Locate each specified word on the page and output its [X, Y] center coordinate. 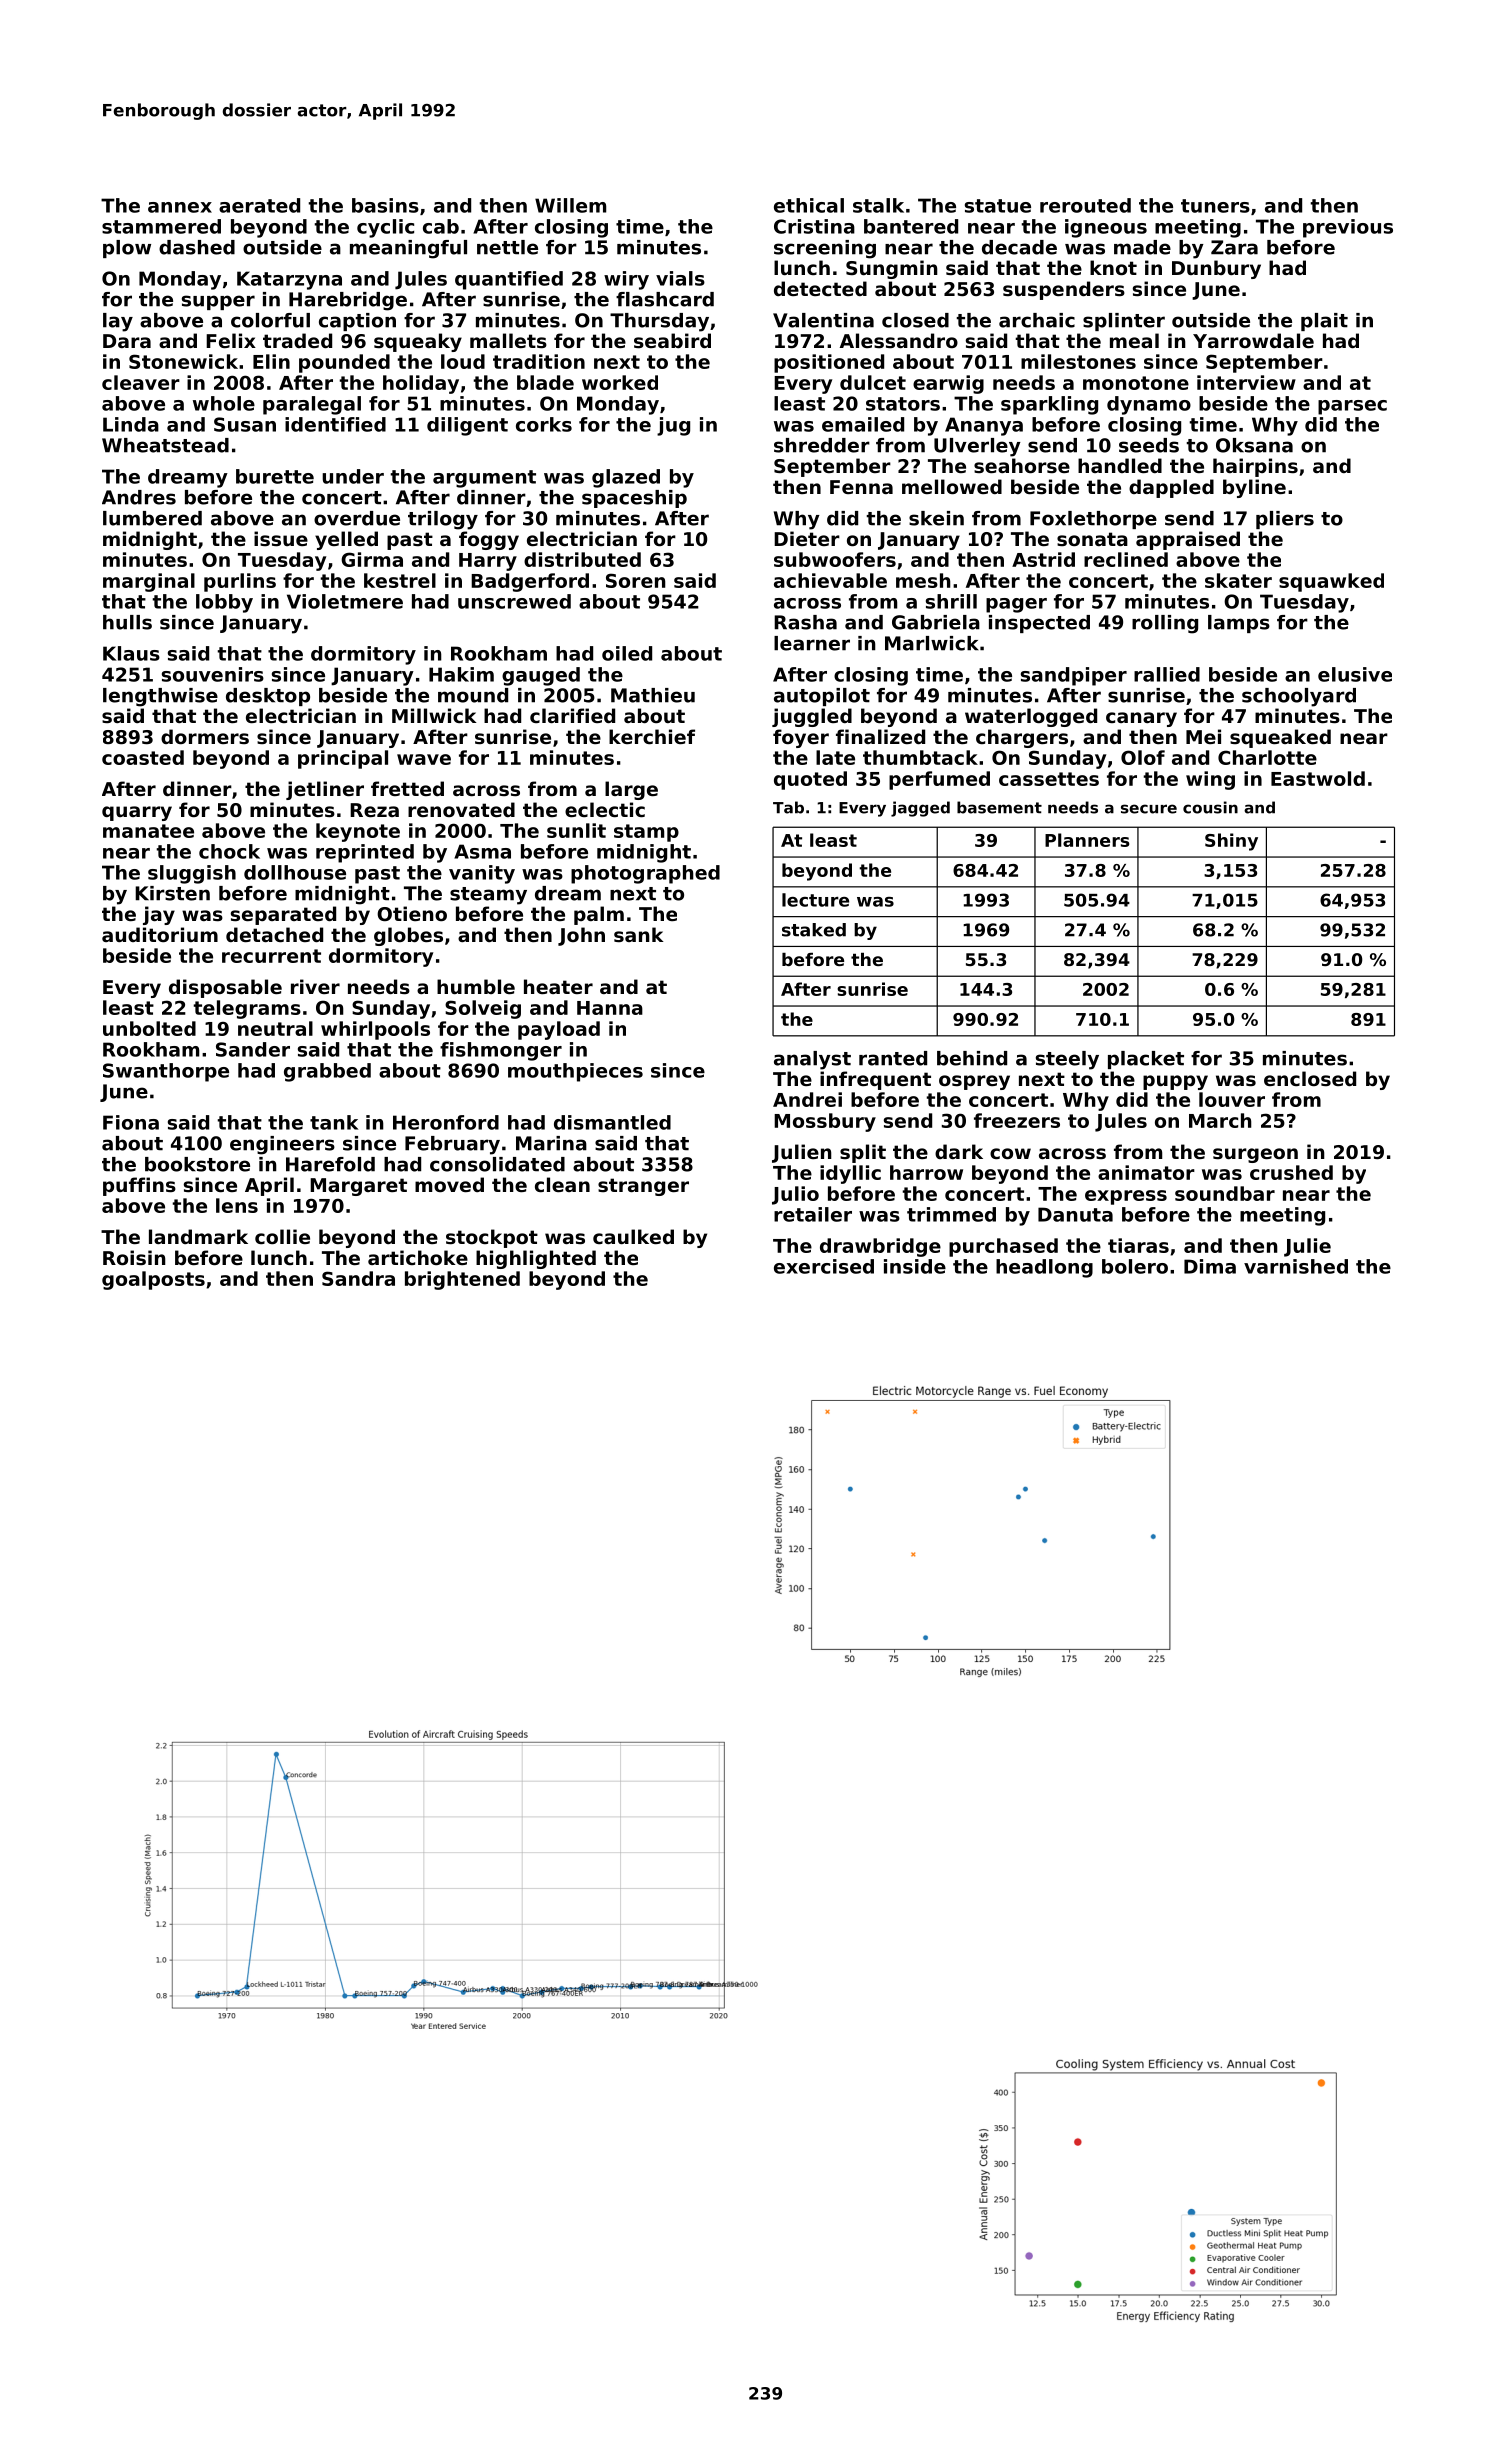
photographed [645, 874]
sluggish [192, 874]
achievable [830, 580]
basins [385, 205]
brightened [462, 1280]
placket [1146, 1060]
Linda [131, 424]
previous [1348, 228]
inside [915, 1266]
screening [825, 249]
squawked [1331, 582]
